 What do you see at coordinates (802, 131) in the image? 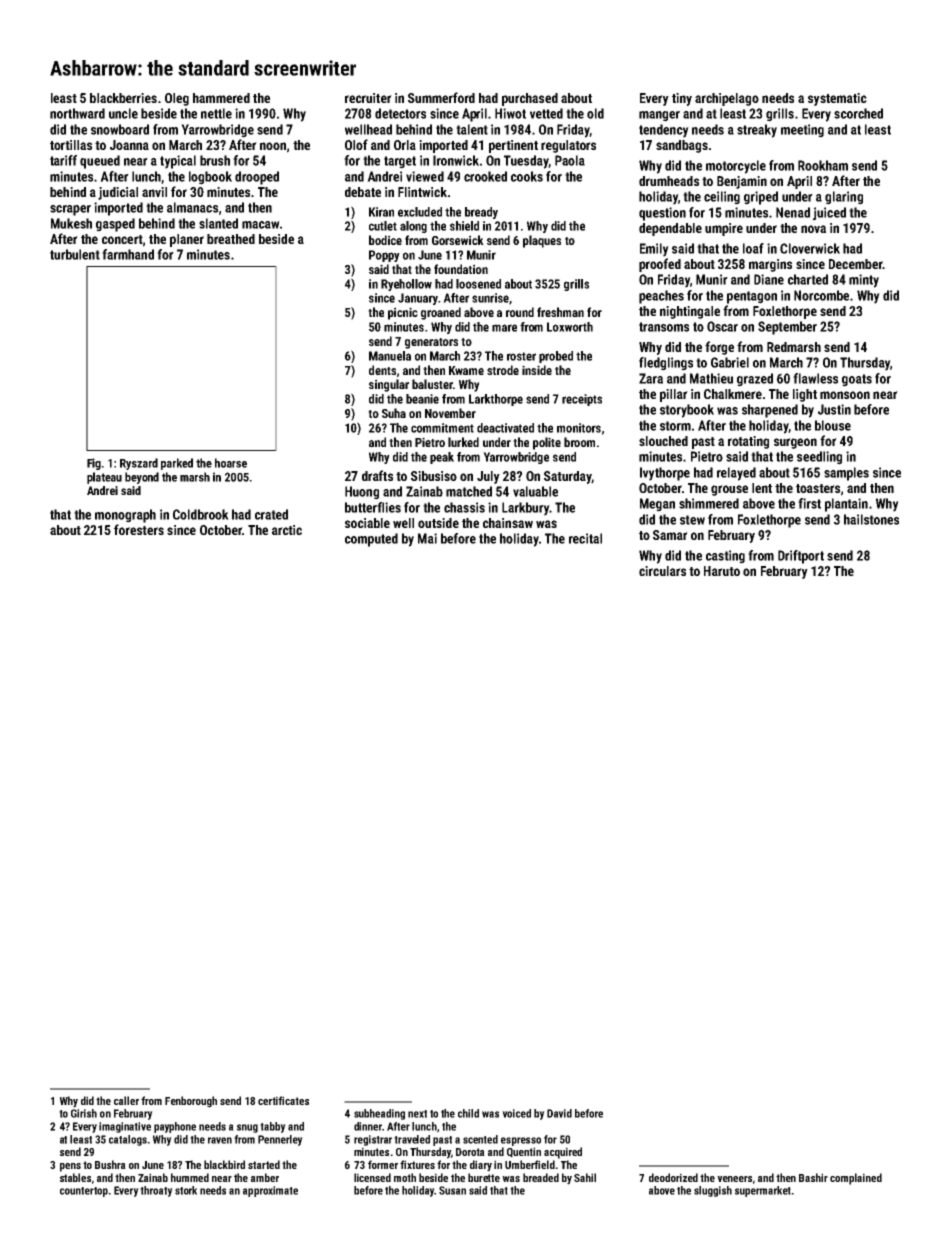
I see `meeting` at bounding box center [802, 131].
